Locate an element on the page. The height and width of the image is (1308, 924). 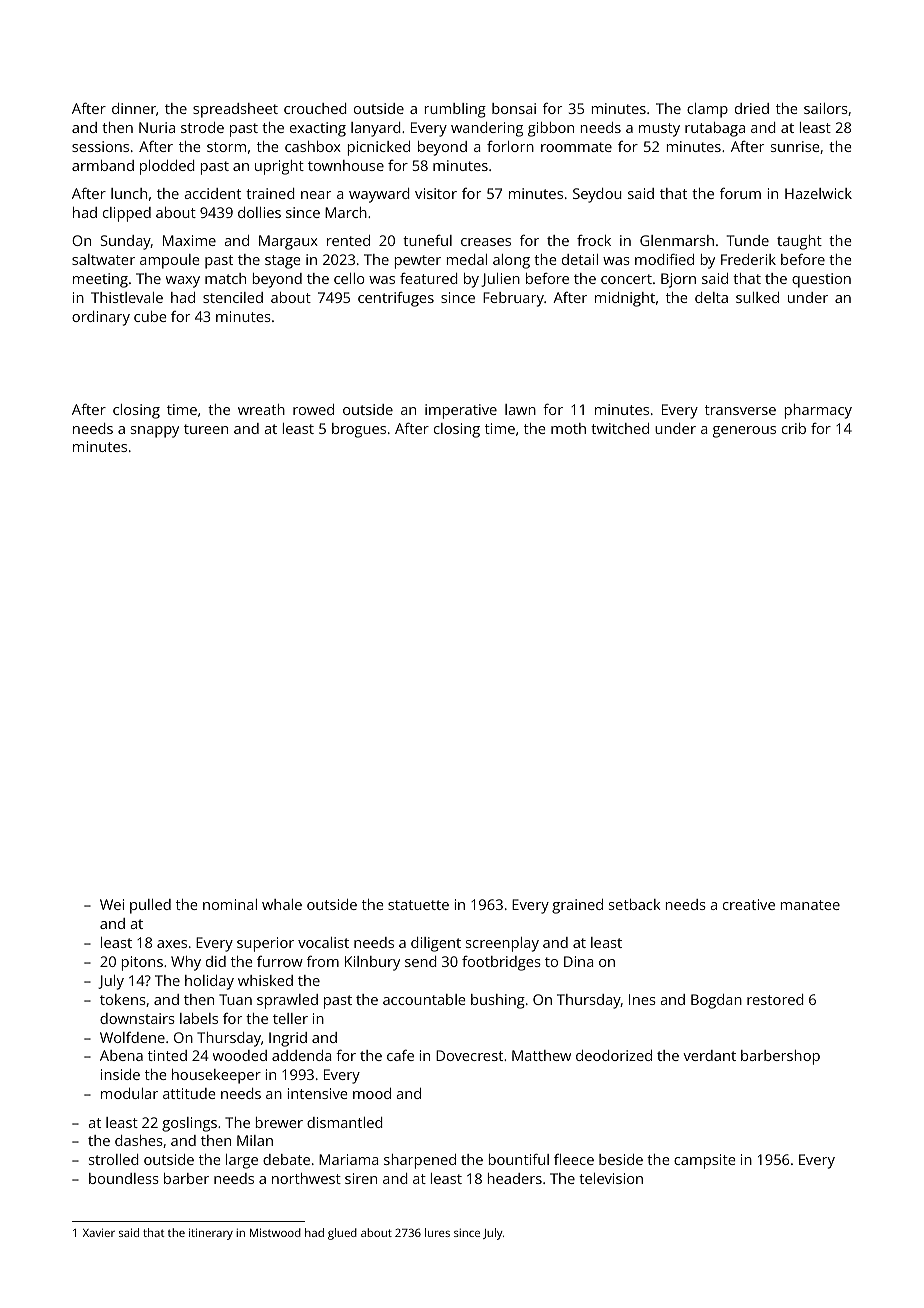
campsite is located at coordinates (705, 1161).
